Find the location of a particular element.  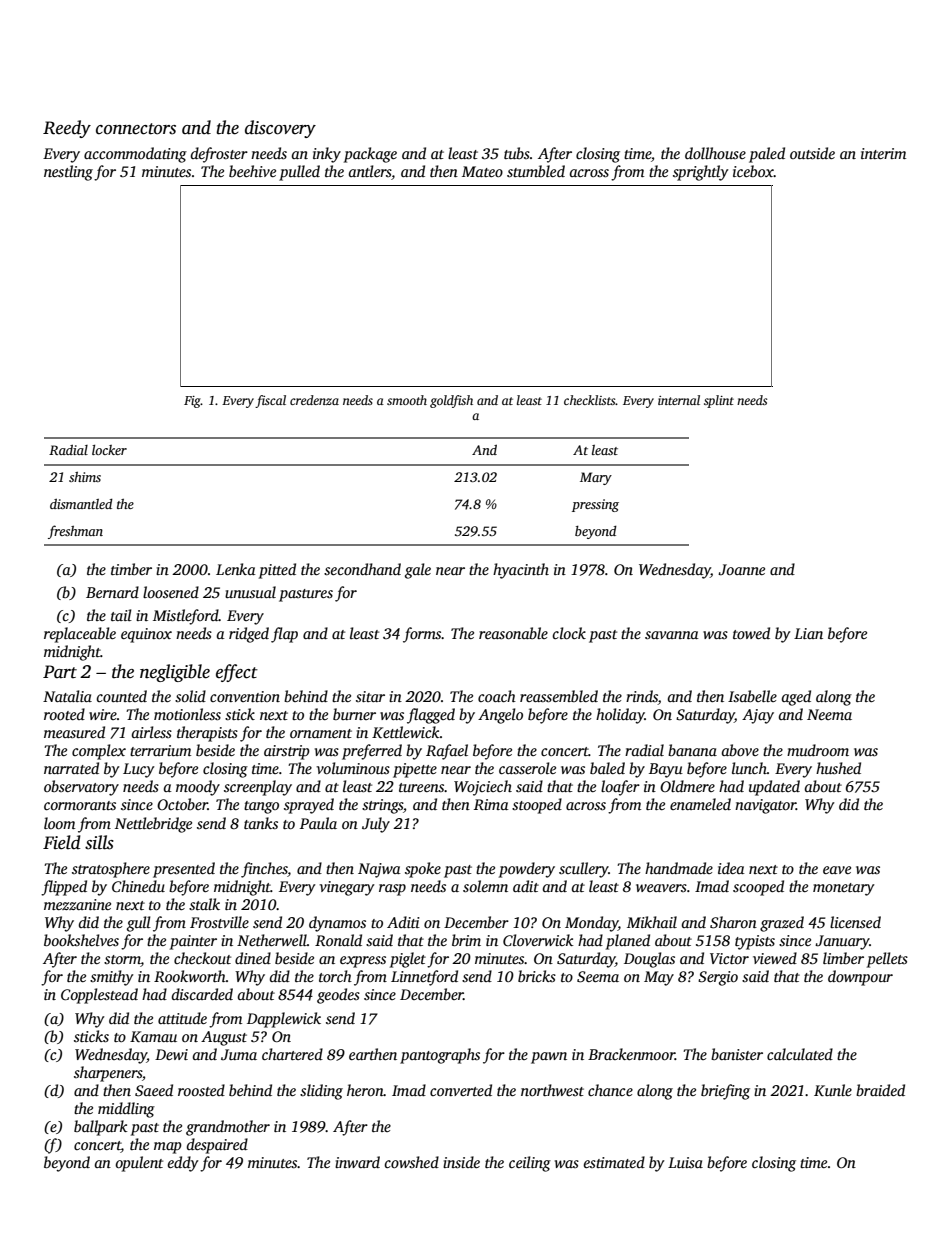

Copplestead is located at coordinates (99, 996).
